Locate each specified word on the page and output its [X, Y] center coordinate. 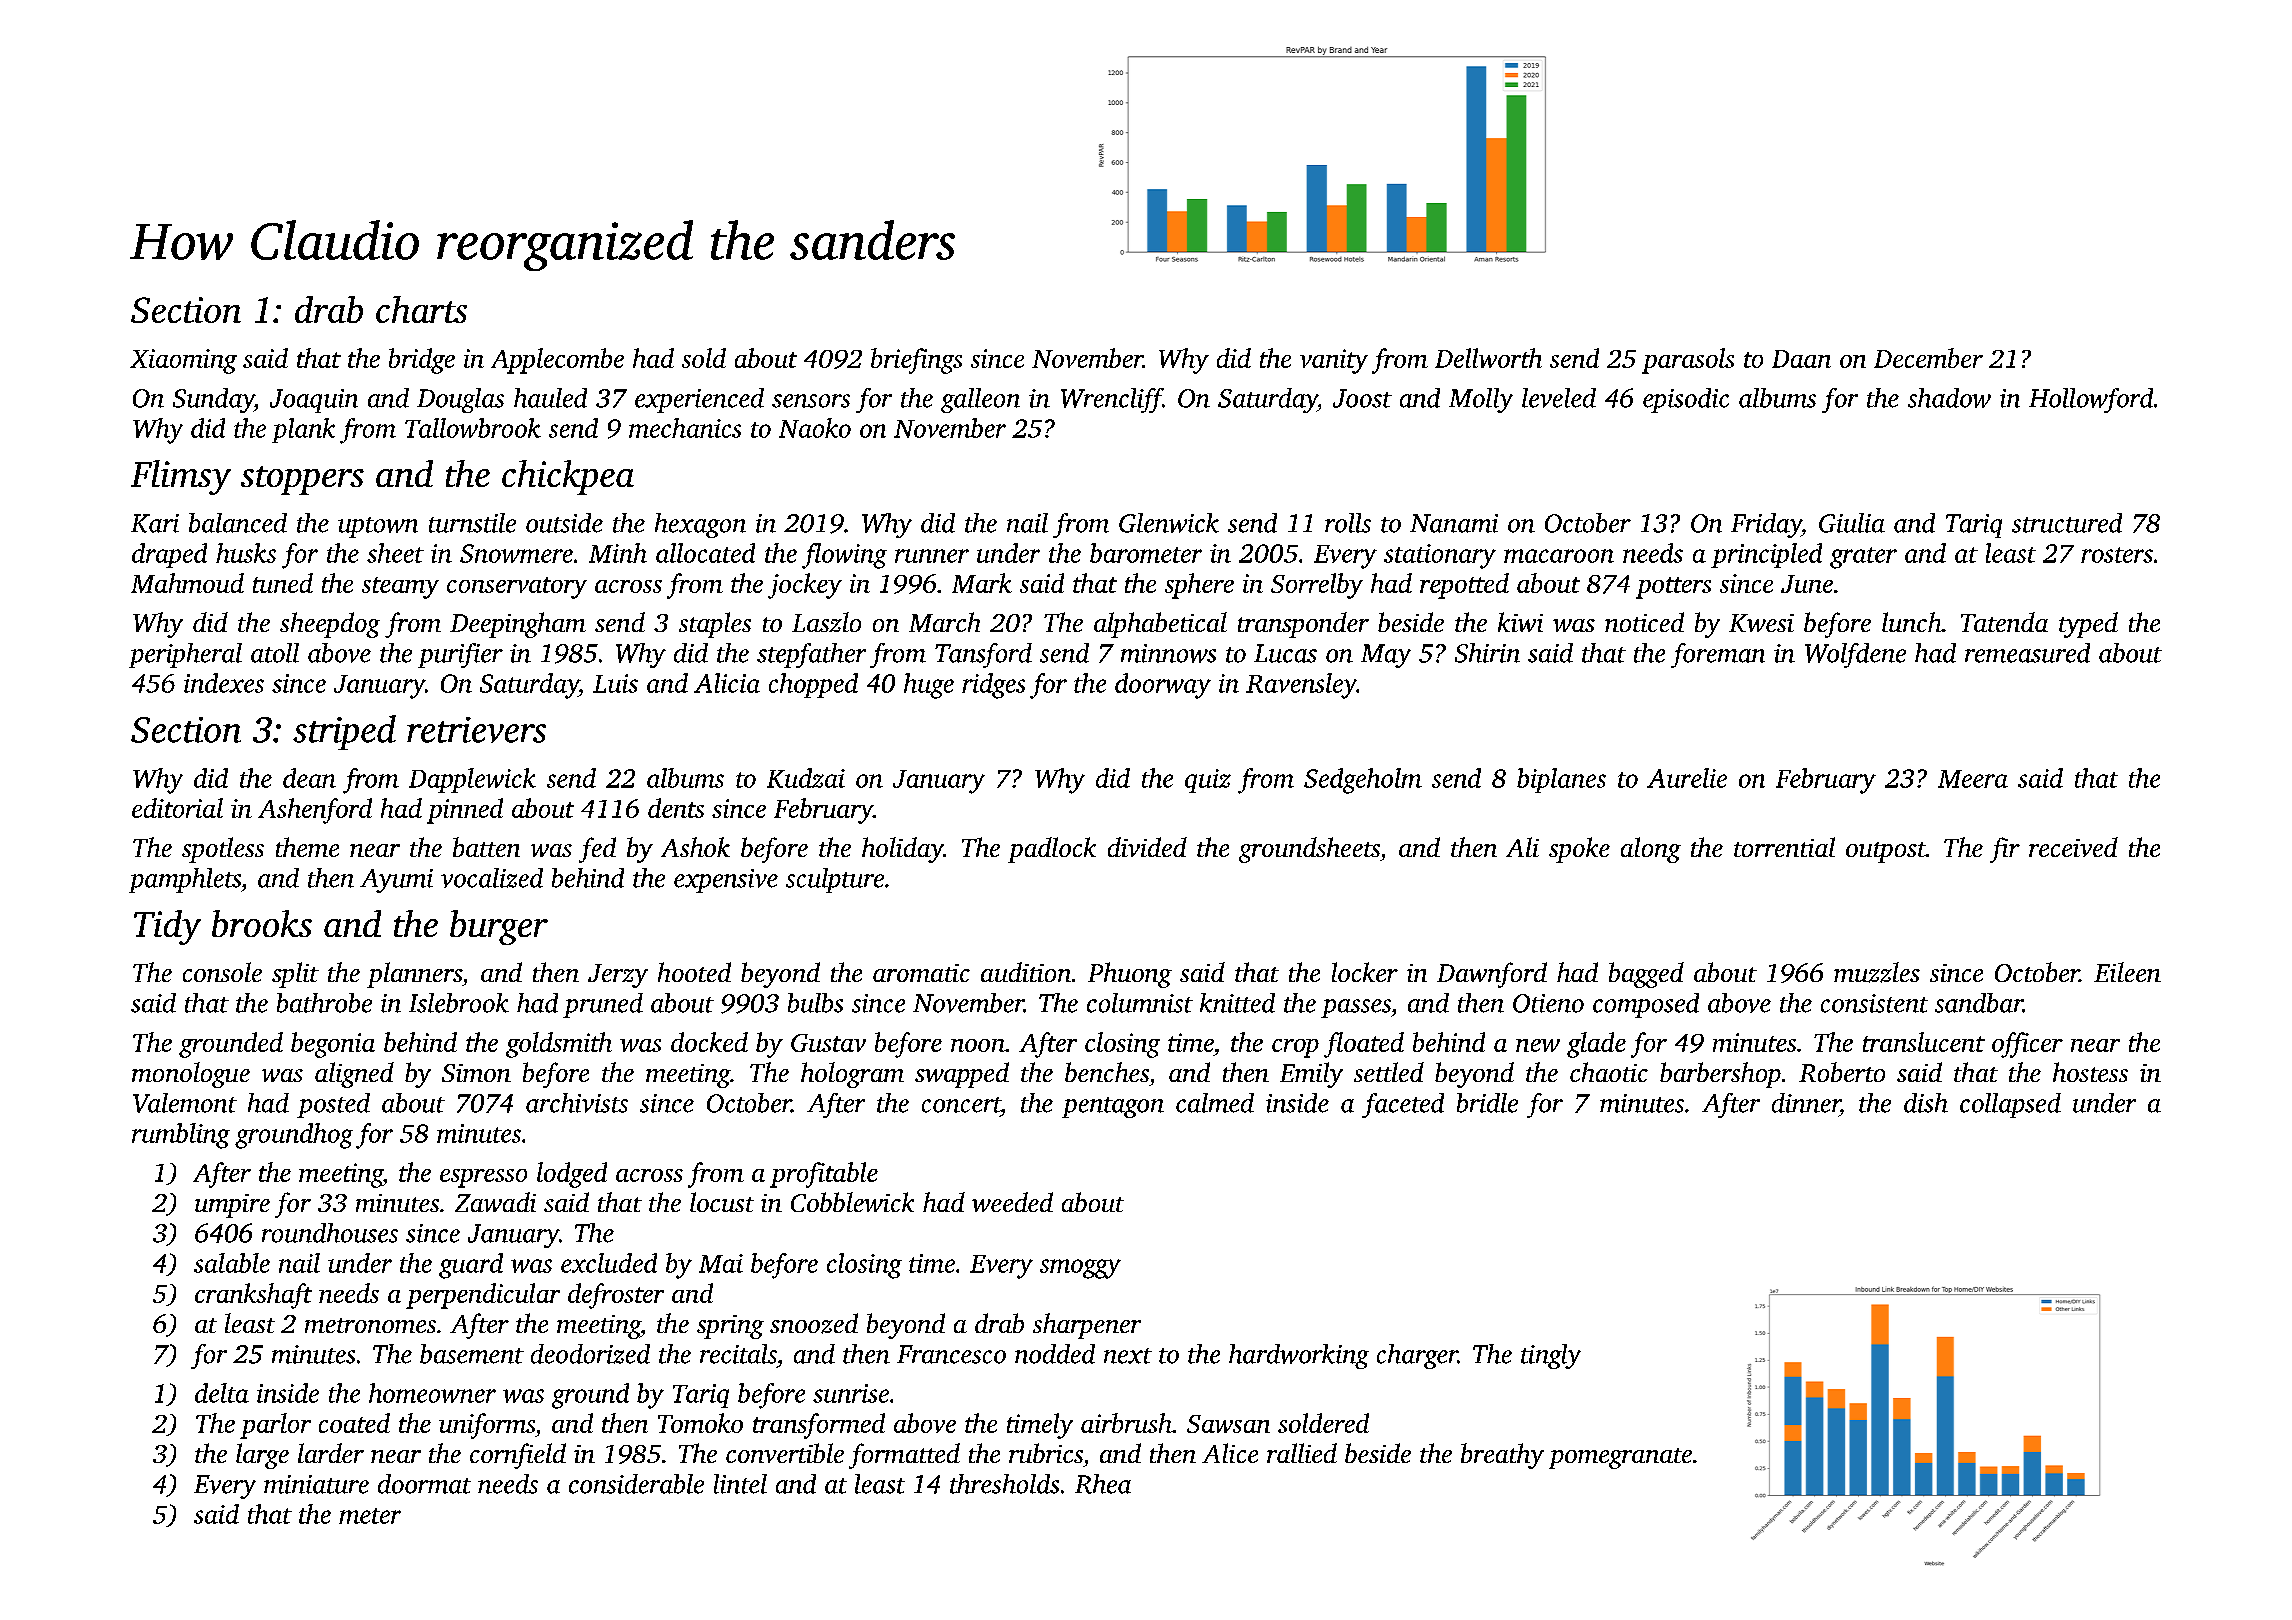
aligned [354, 1075]
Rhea [1103, 1484]
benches [1107, 1072]
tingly [1551, 1356]
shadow [1949, 398]
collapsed [2010, 1105]
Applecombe [557, 361]
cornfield [518, 1456]
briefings [916, 361]
